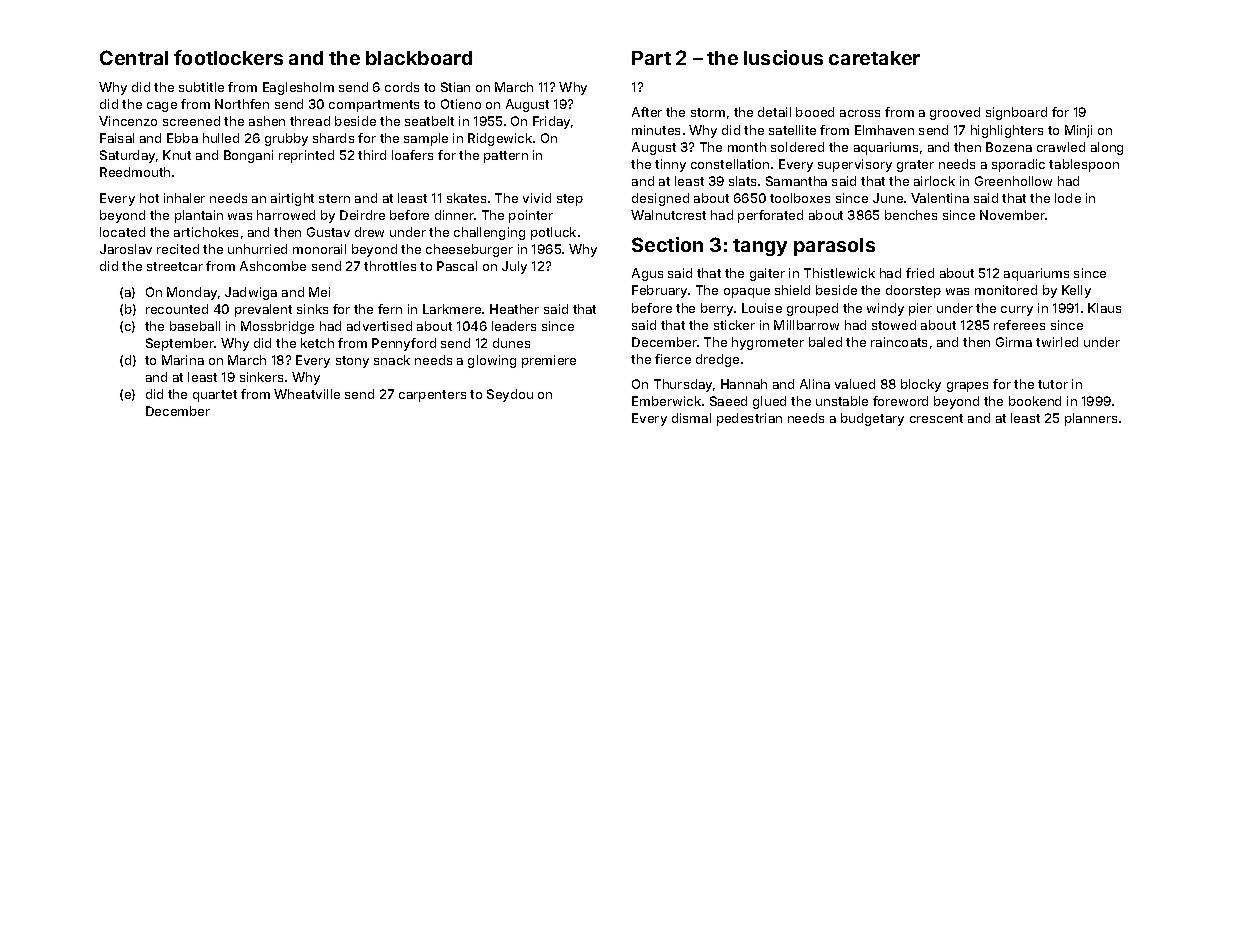  I want to click on Friday, so click(551, 122).
